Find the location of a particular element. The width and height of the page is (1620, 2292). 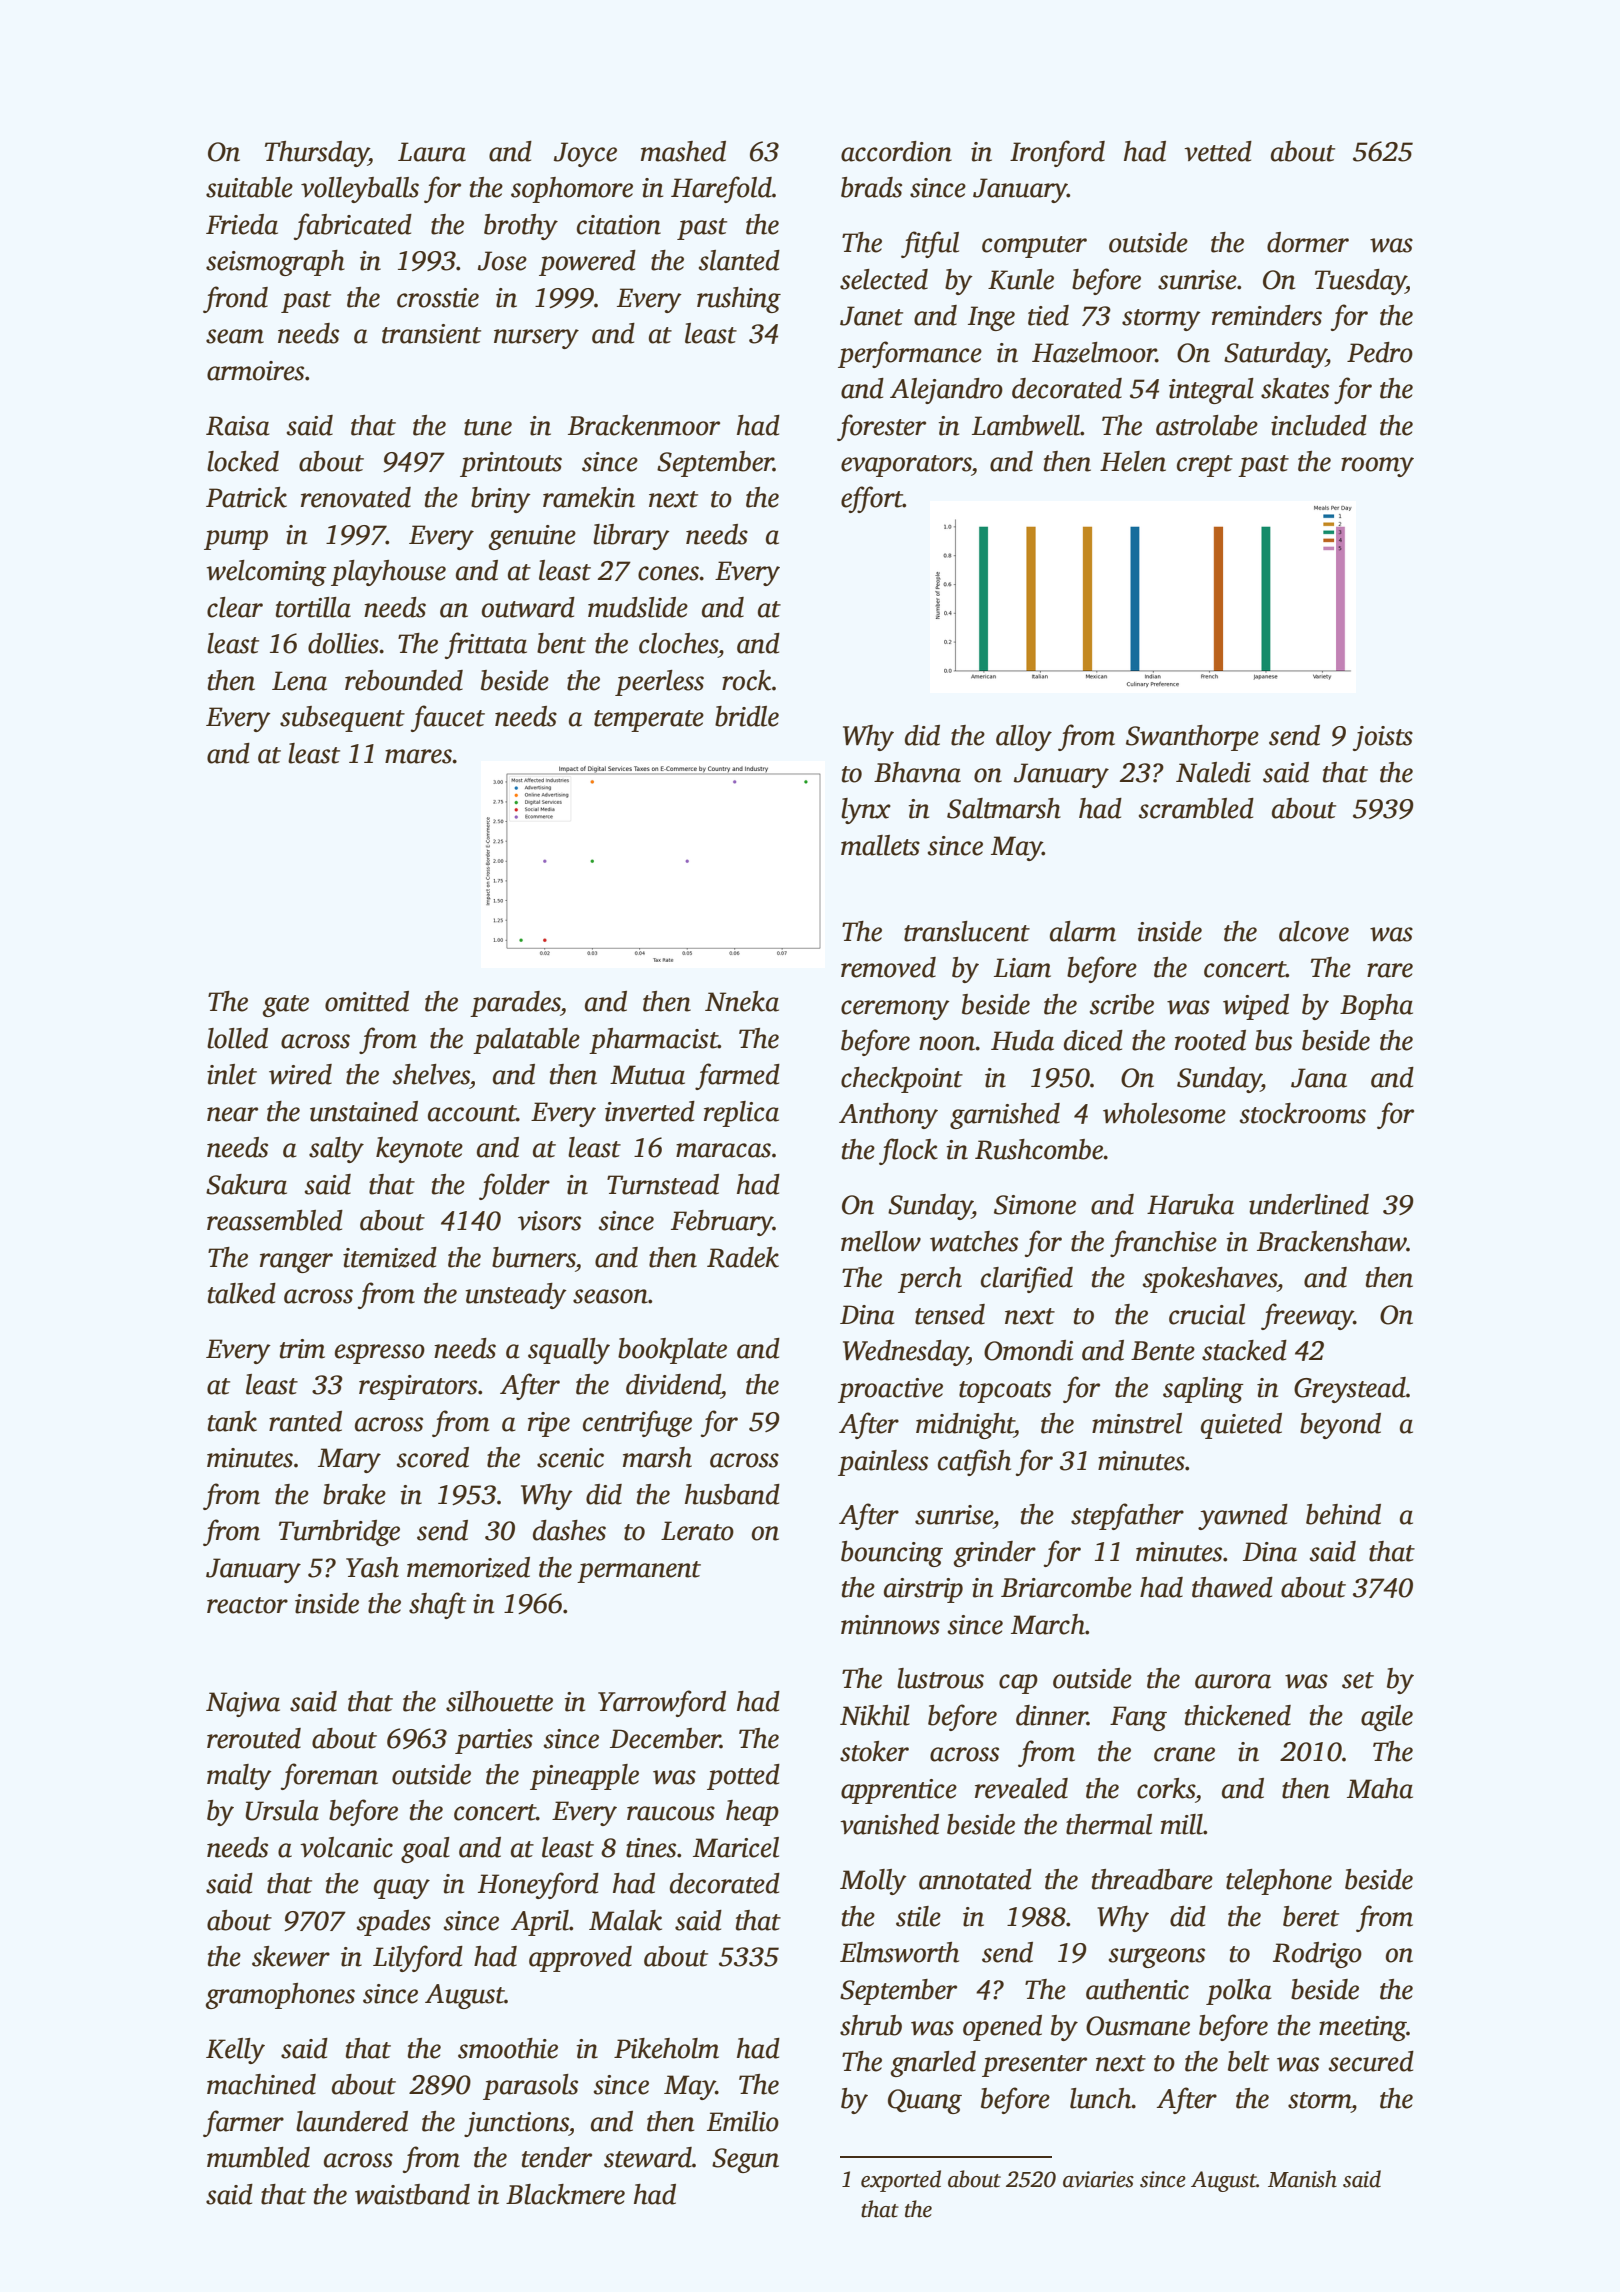

wholesome is located at coordinates (1164, 1113).
